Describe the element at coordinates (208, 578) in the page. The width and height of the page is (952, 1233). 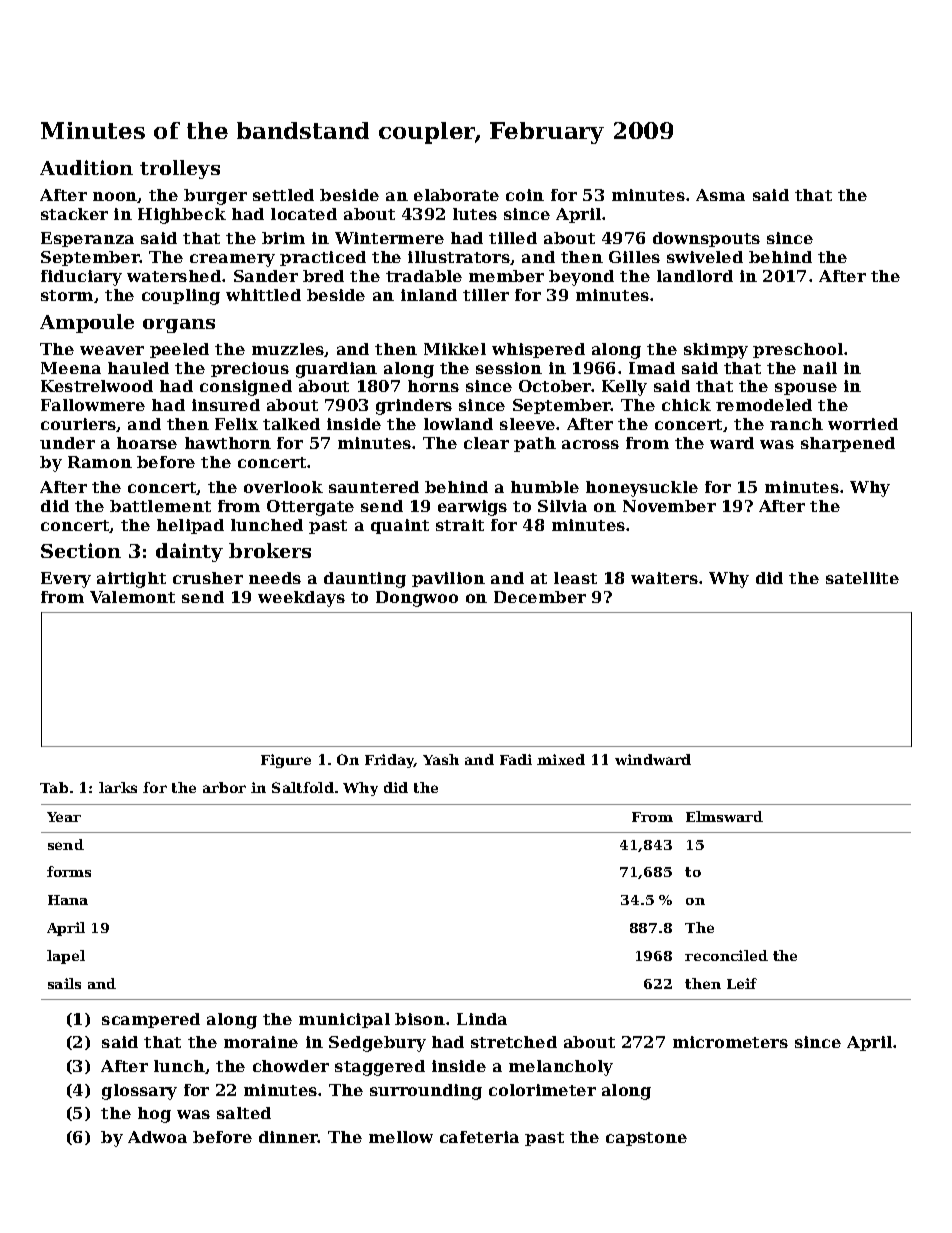
I see `crusher` at that location.
